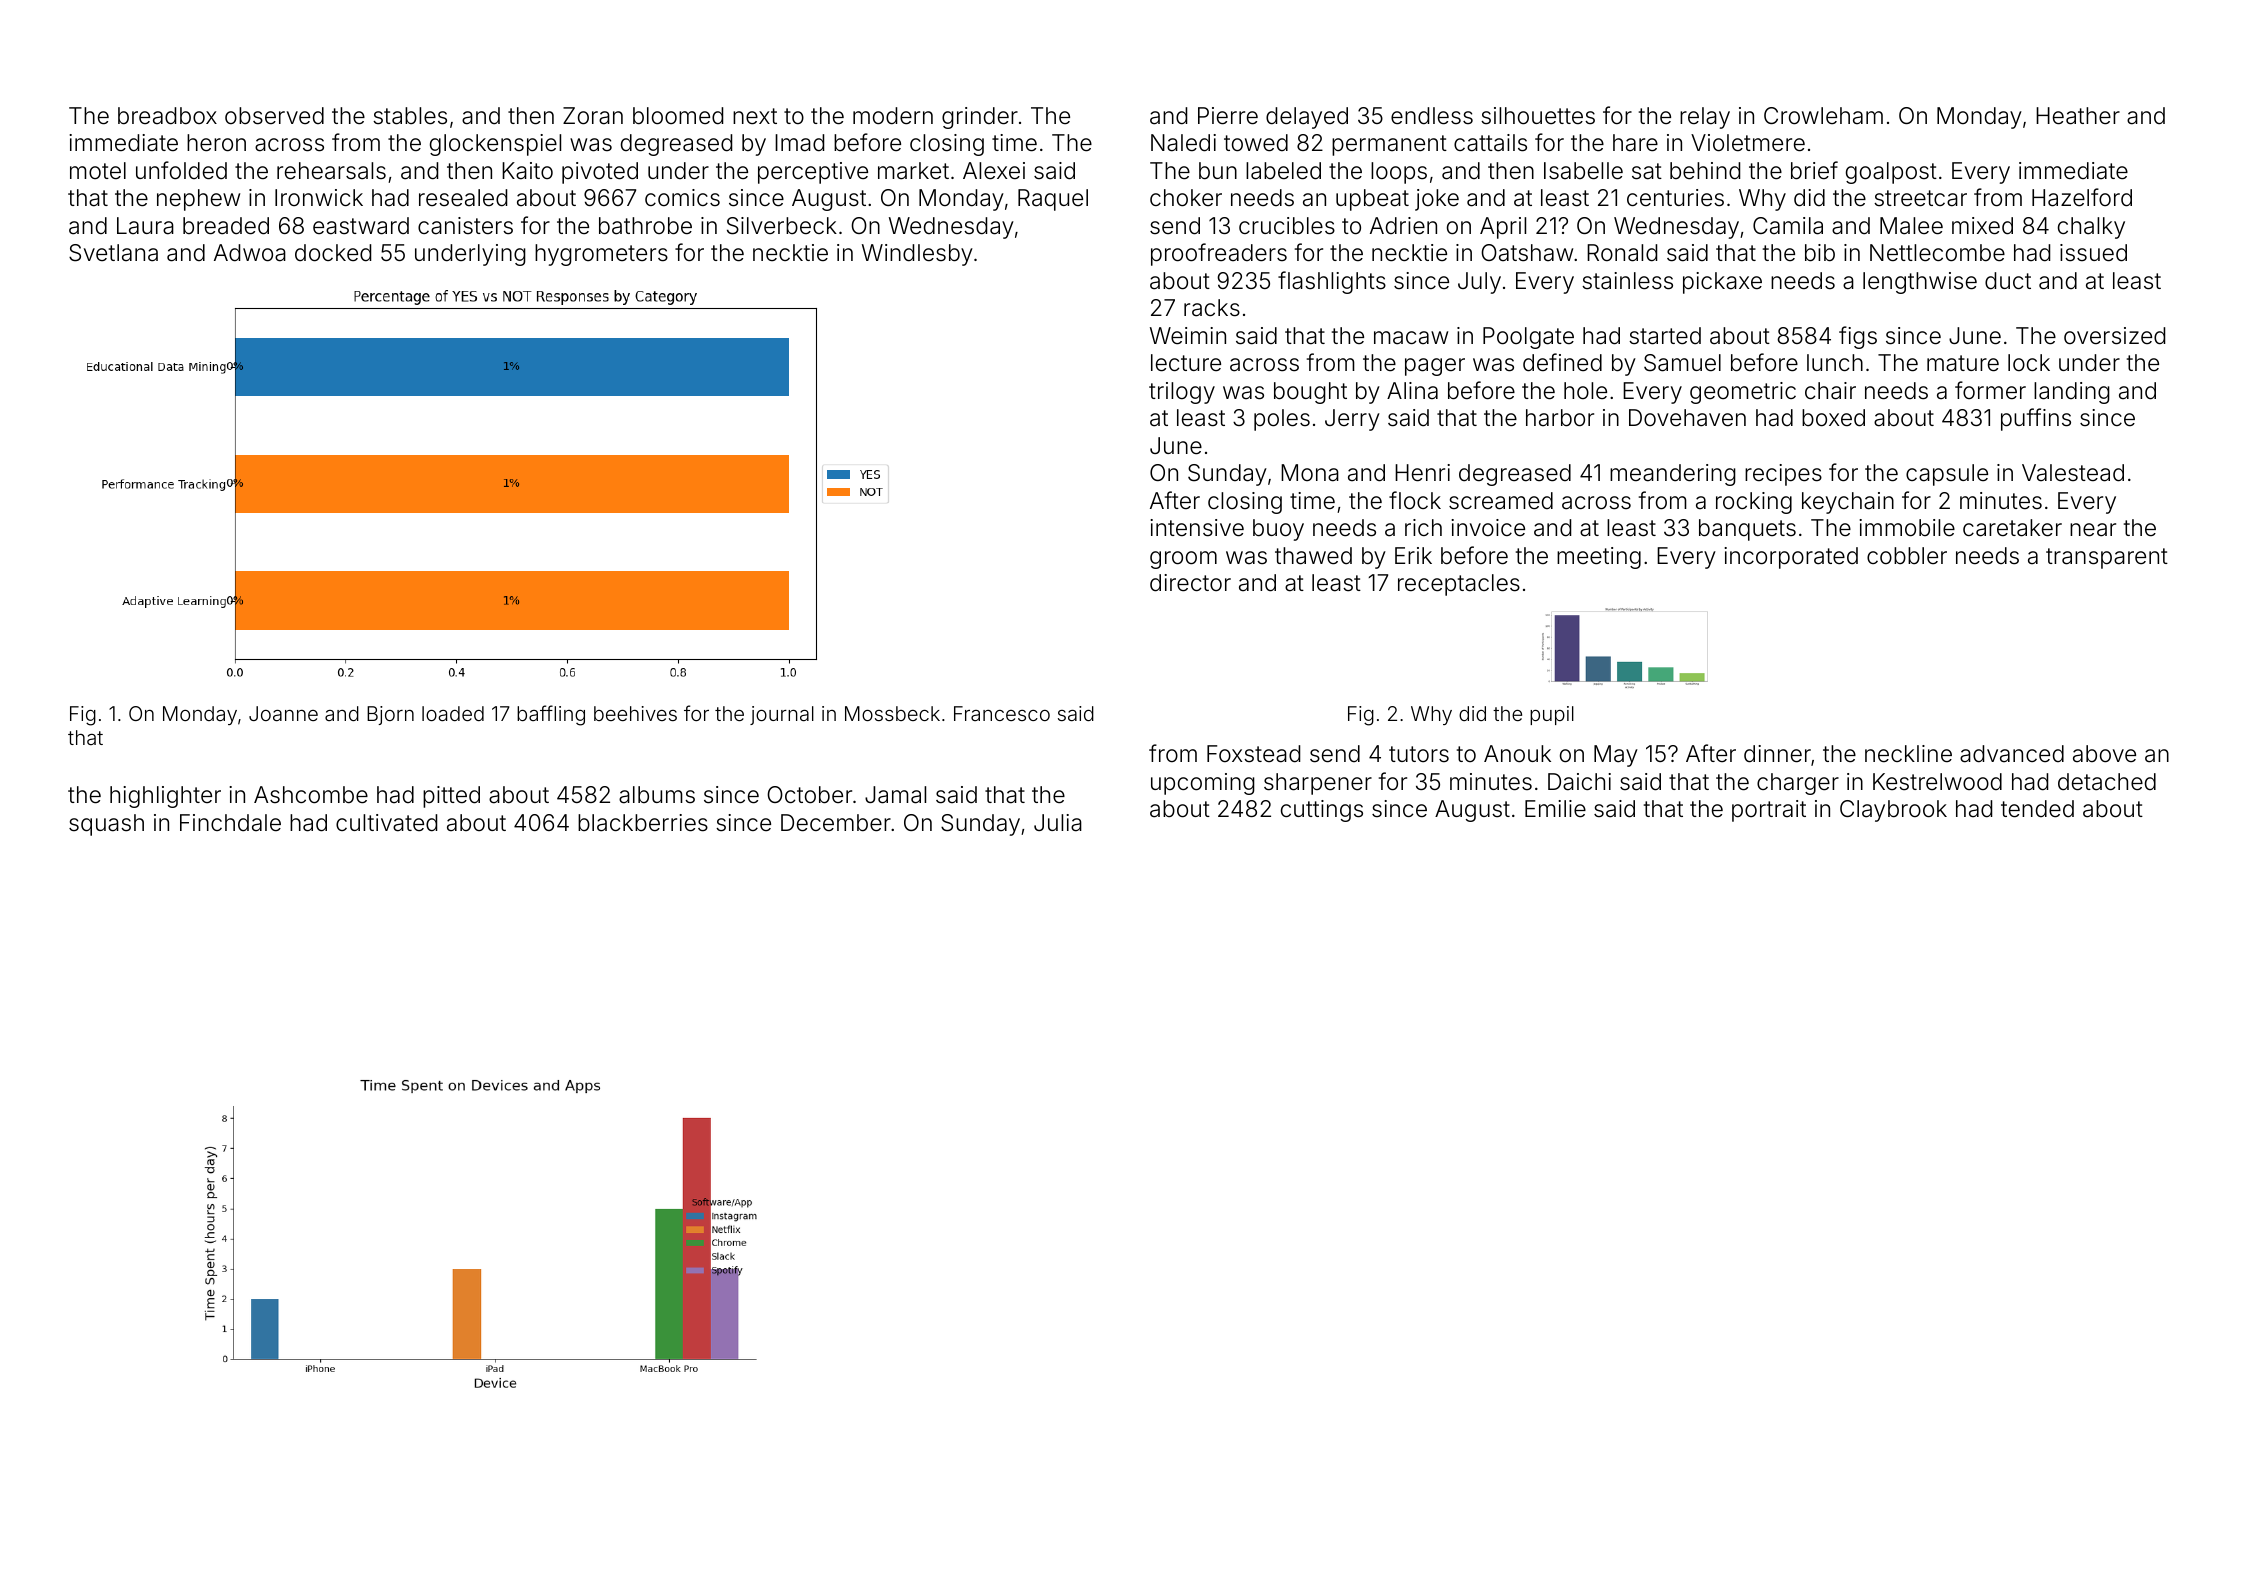  What do you see at coordinates (799, 143) in the image?
I see `Imad` at bounding box center [799, 143].
